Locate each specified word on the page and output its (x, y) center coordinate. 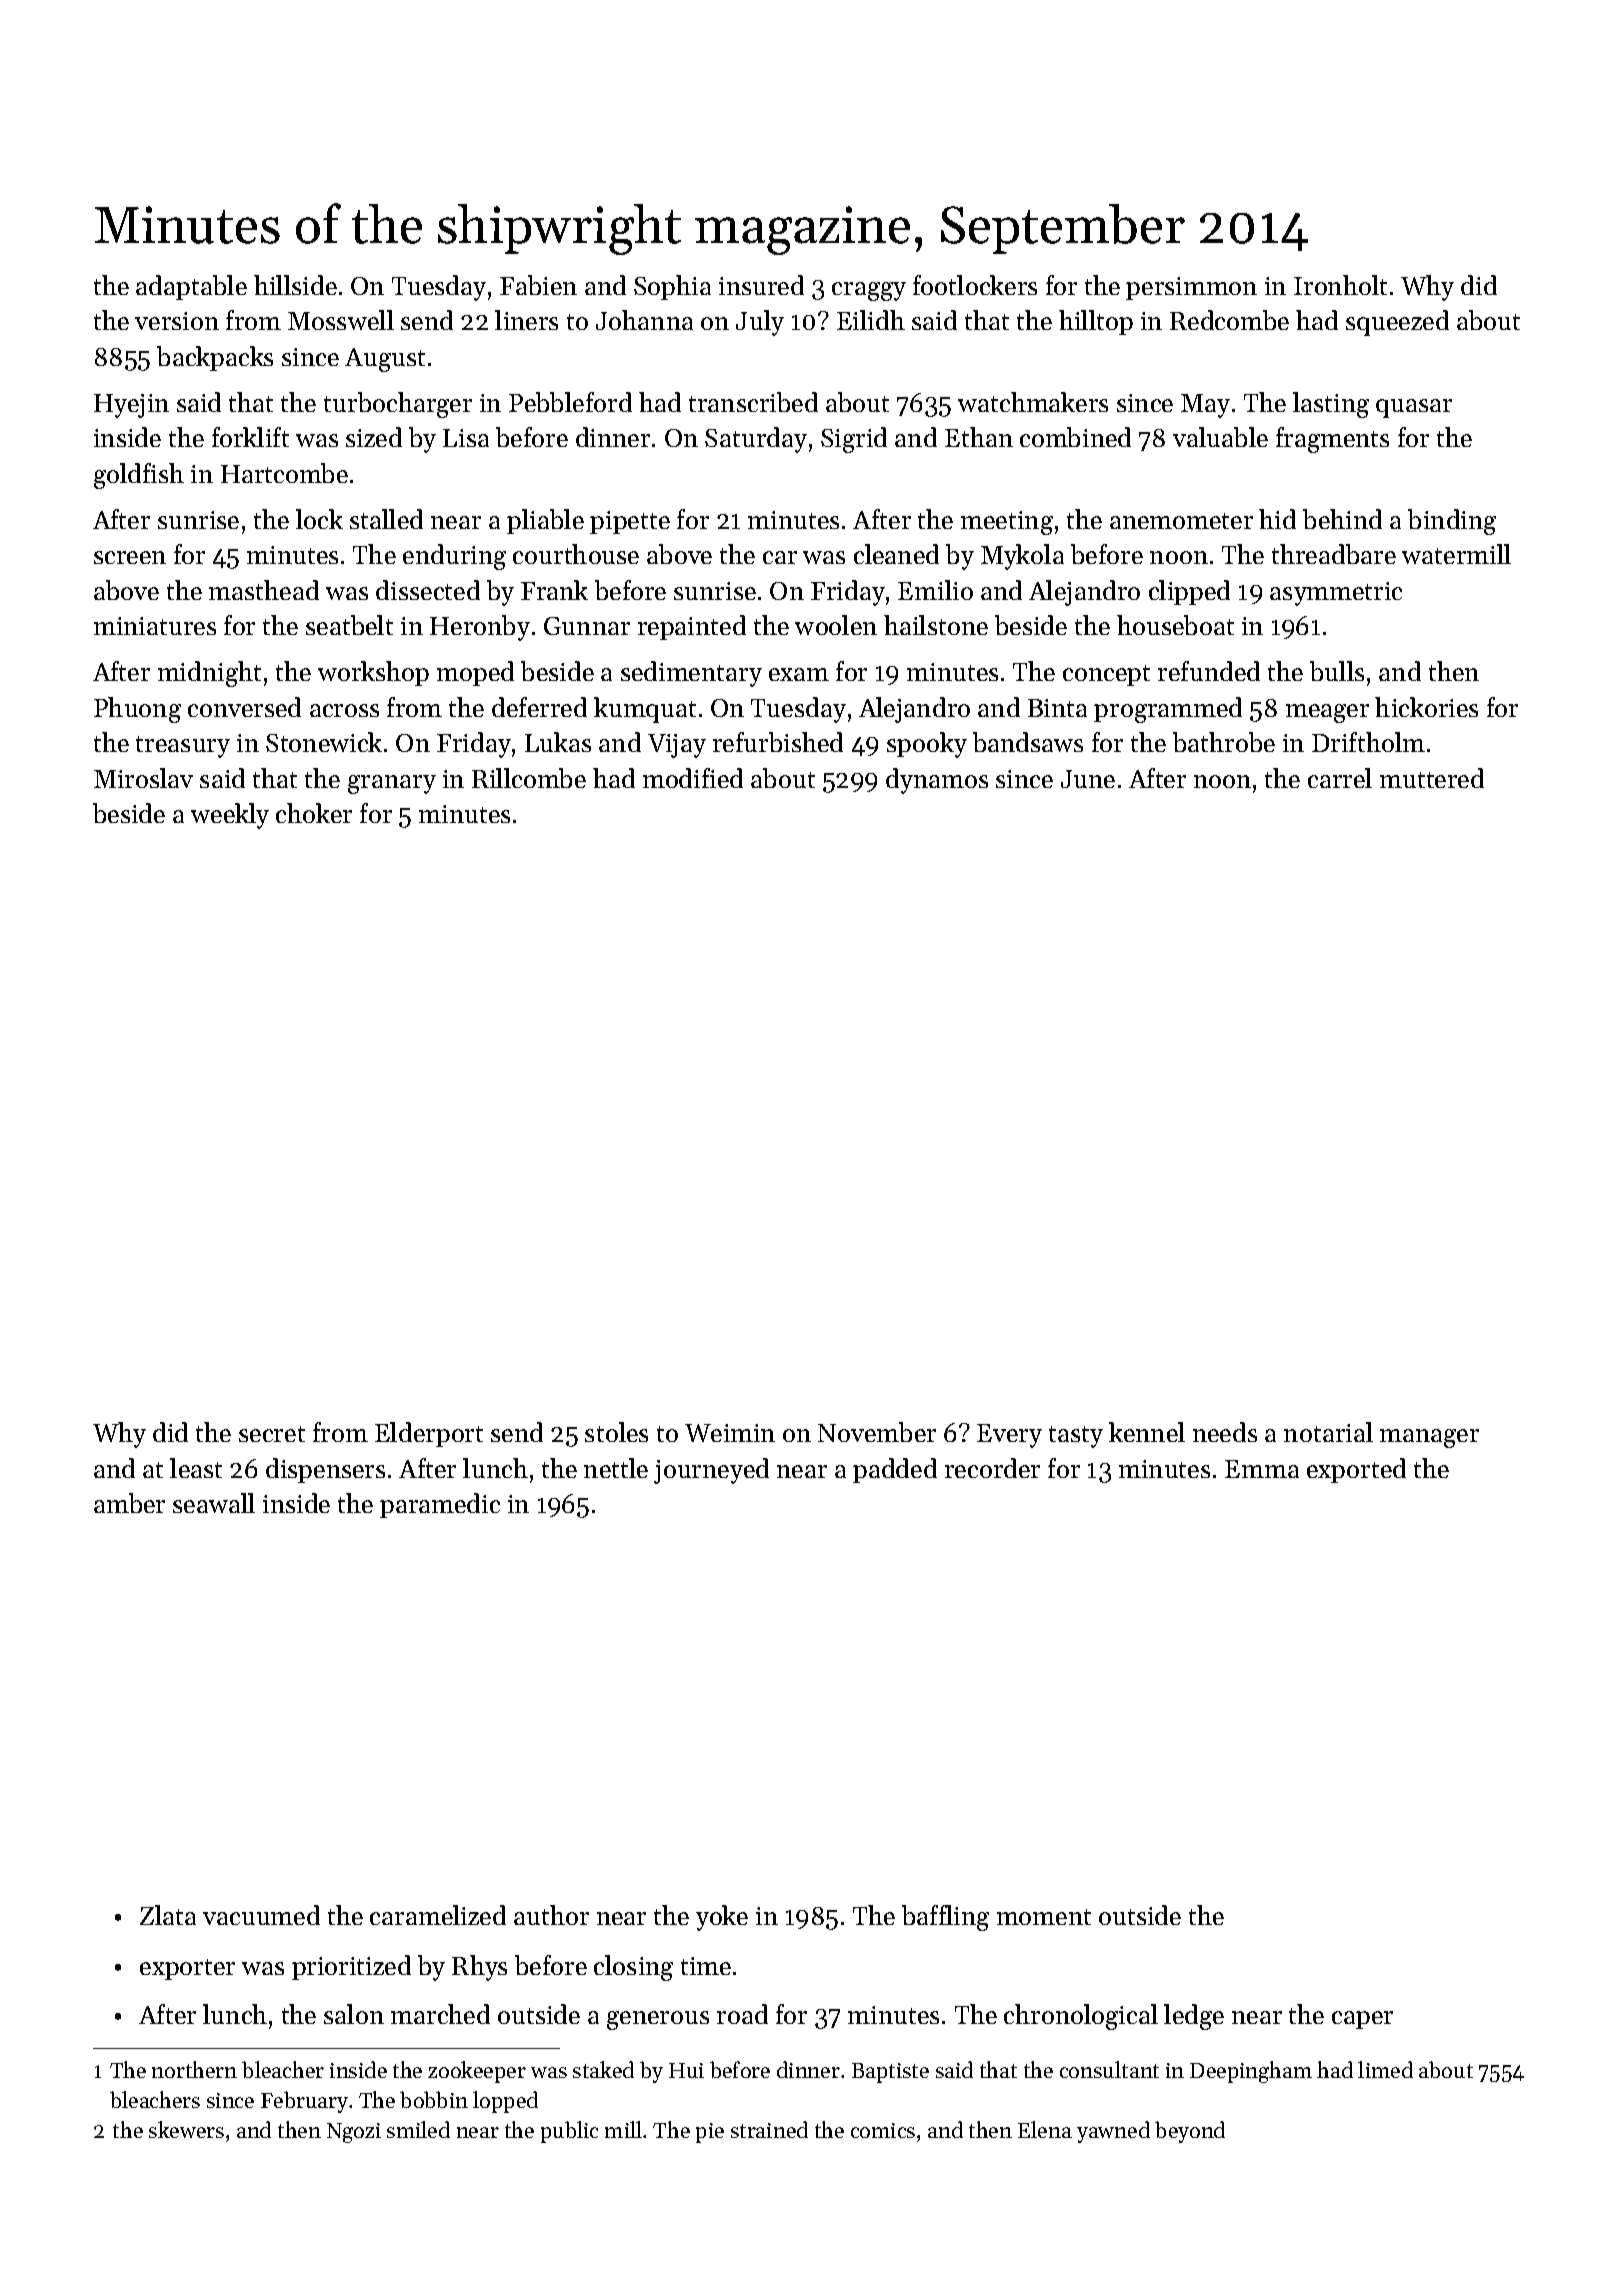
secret (272, 1434)
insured (761, 285)
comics (883, 2130)
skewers (186, 2129)
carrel (1340, 778)
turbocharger (398, 405)
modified (693, 778)
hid (1277, 519)
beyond (1190, 2132)
